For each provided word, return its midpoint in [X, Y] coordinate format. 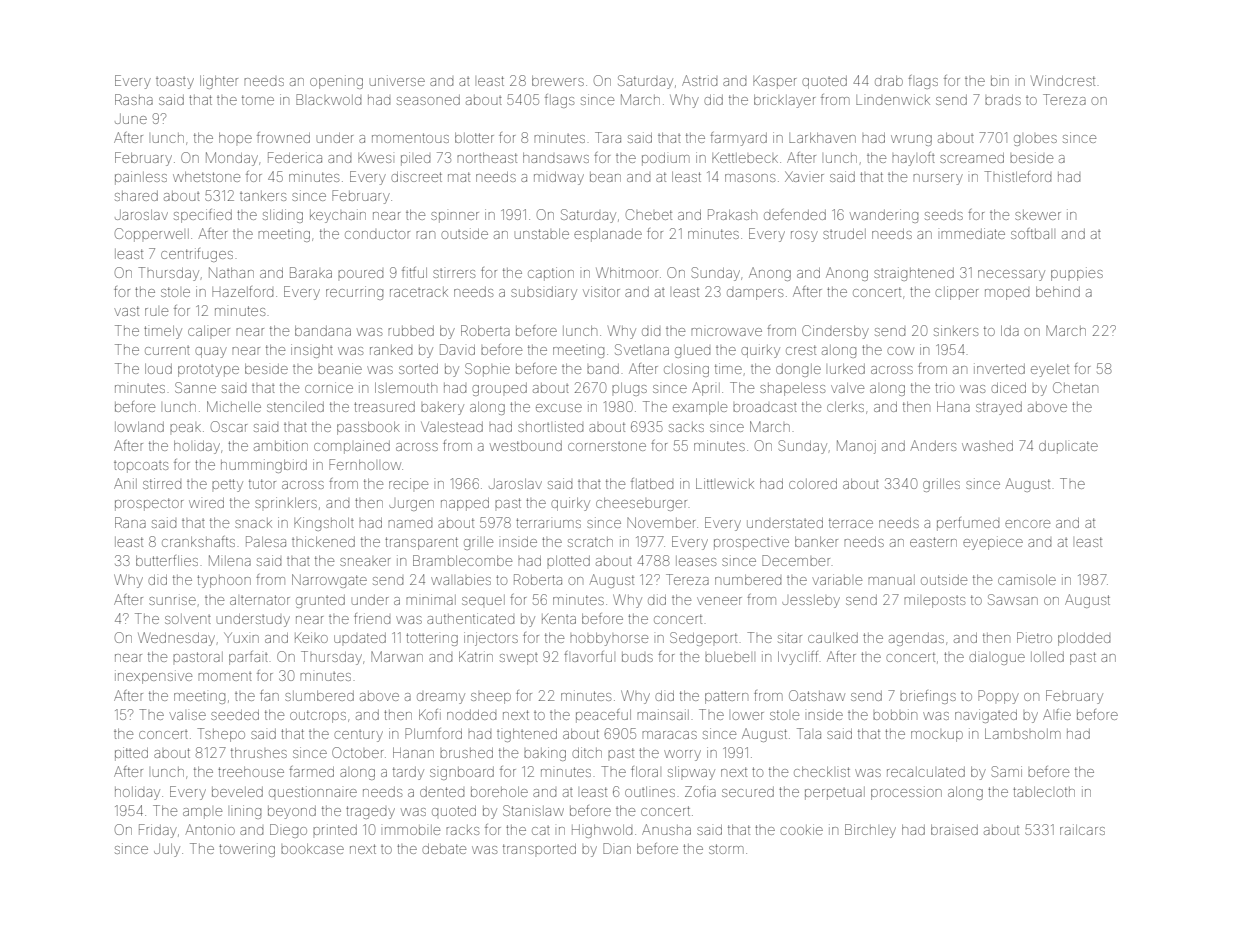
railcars [1082, 829]
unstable [542, 234]
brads [1003, 100]
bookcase [312, 849]
